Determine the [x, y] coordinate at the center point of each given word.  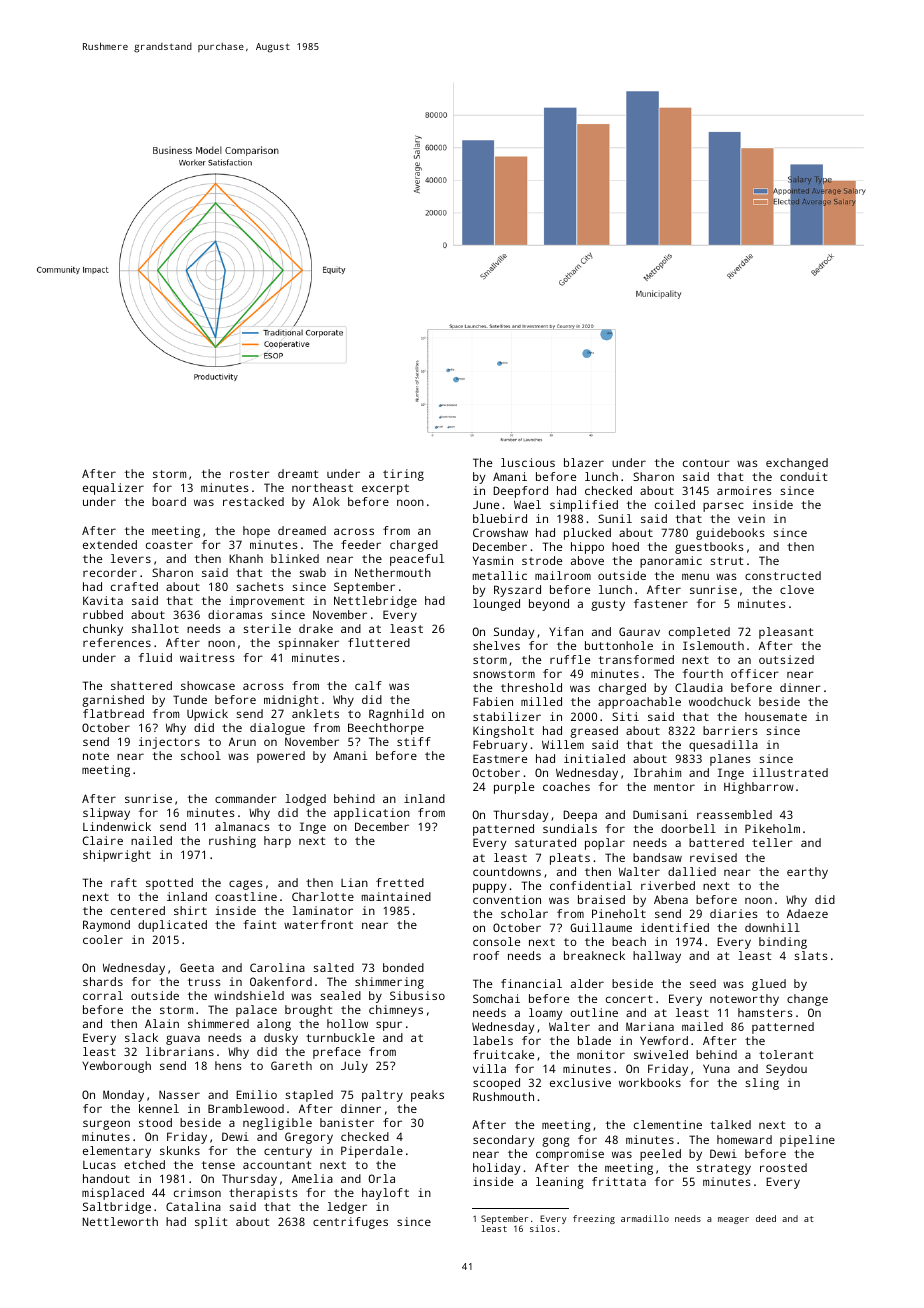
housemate [776, 716]
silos [542, 1228]
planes [730, 760]
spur [389, 1026]
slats [811, 955]
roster [250, 474]
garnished [113, 701]
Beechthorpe [386, 729]
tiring [403, 475]
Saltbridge [117, 1208]
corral [103, 995]
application [372, 814]
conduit [803, 476]
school [201, 755]
